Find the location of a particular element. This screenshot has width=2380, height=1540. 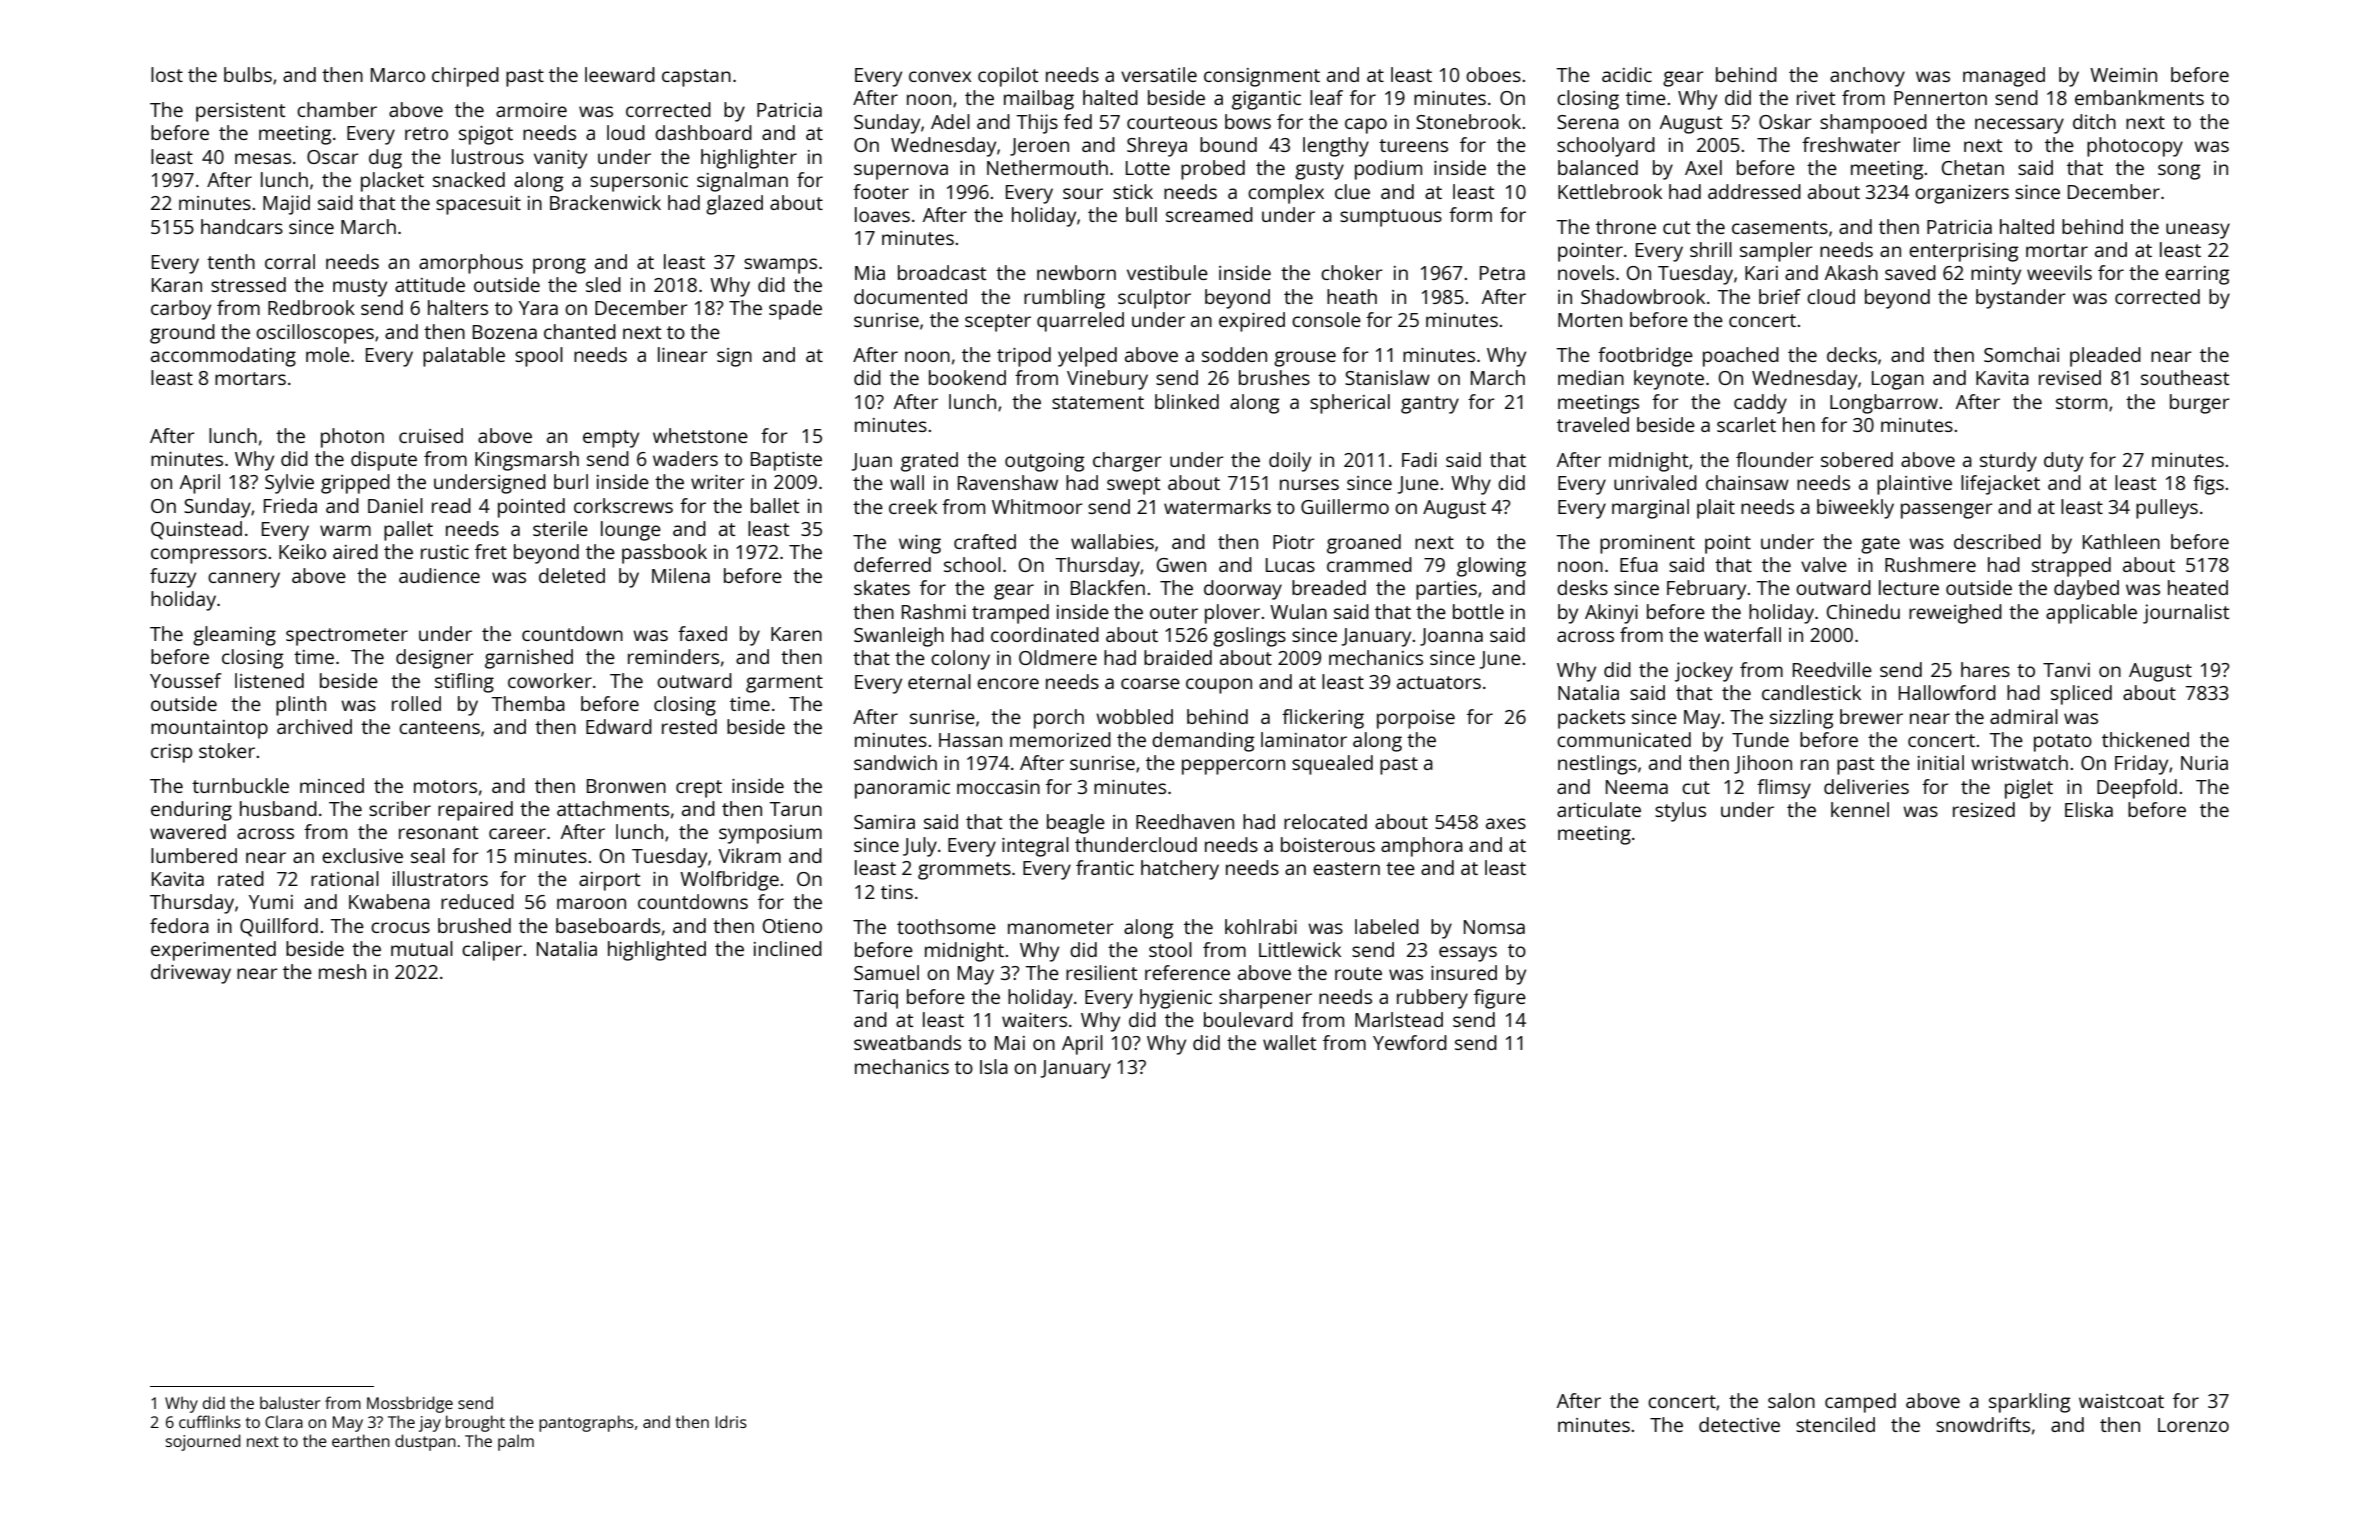

Idris is located at coordinates (731, 1421).
